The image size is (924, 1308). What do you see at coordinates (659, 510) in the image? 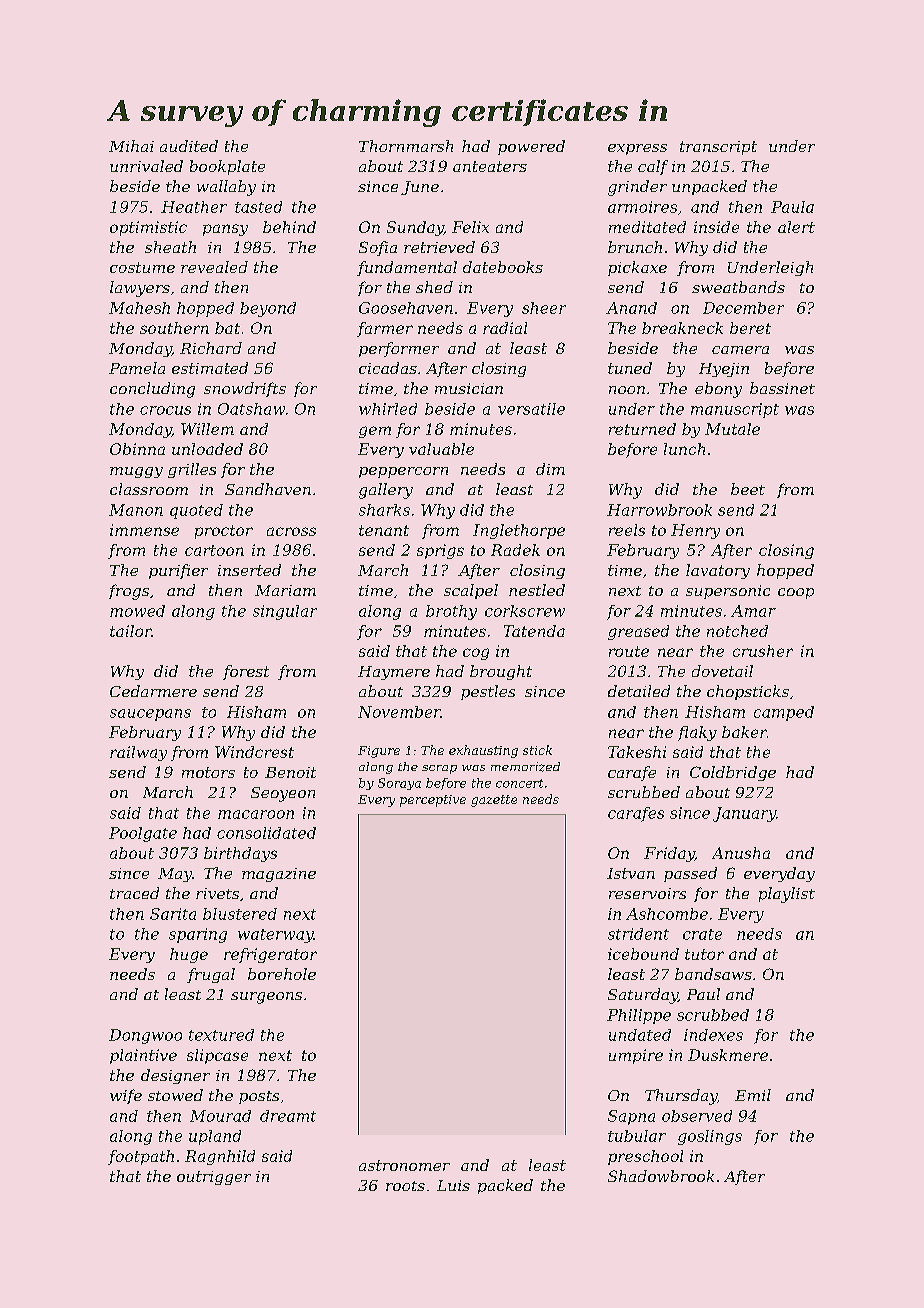
I see `Harrowbrook` at bounding box center [659, 510].
